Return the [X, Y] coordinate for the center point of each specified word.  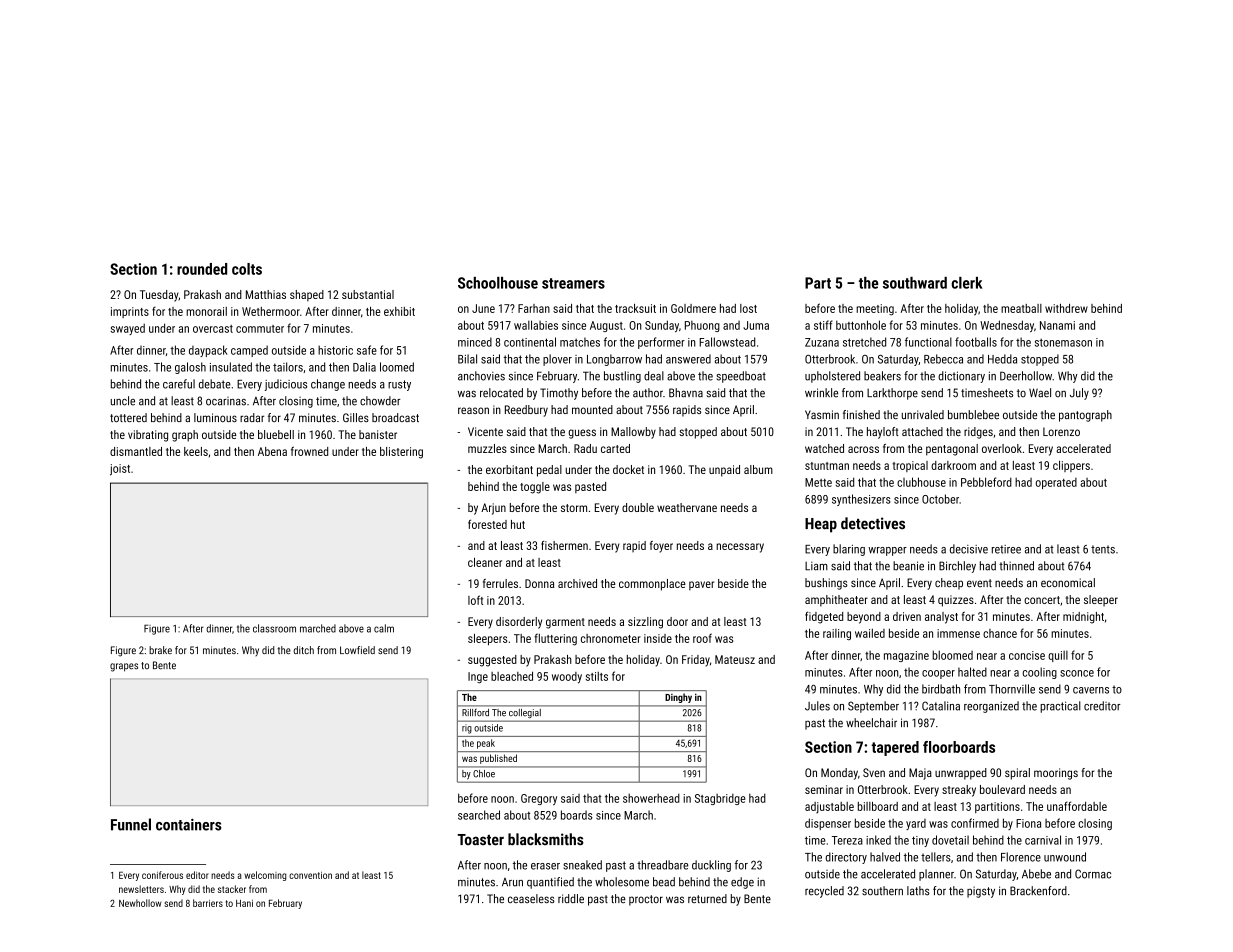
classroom [274, 628]
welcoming [265, 876]
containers [189, 825]
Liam [816, 566]
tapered [895, 748]
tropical [910, 466]
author [648, 393]
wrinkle [821, 393]
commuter [260, 329]
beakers [882, 376]
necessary [740, 548]
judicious [286, 385]
